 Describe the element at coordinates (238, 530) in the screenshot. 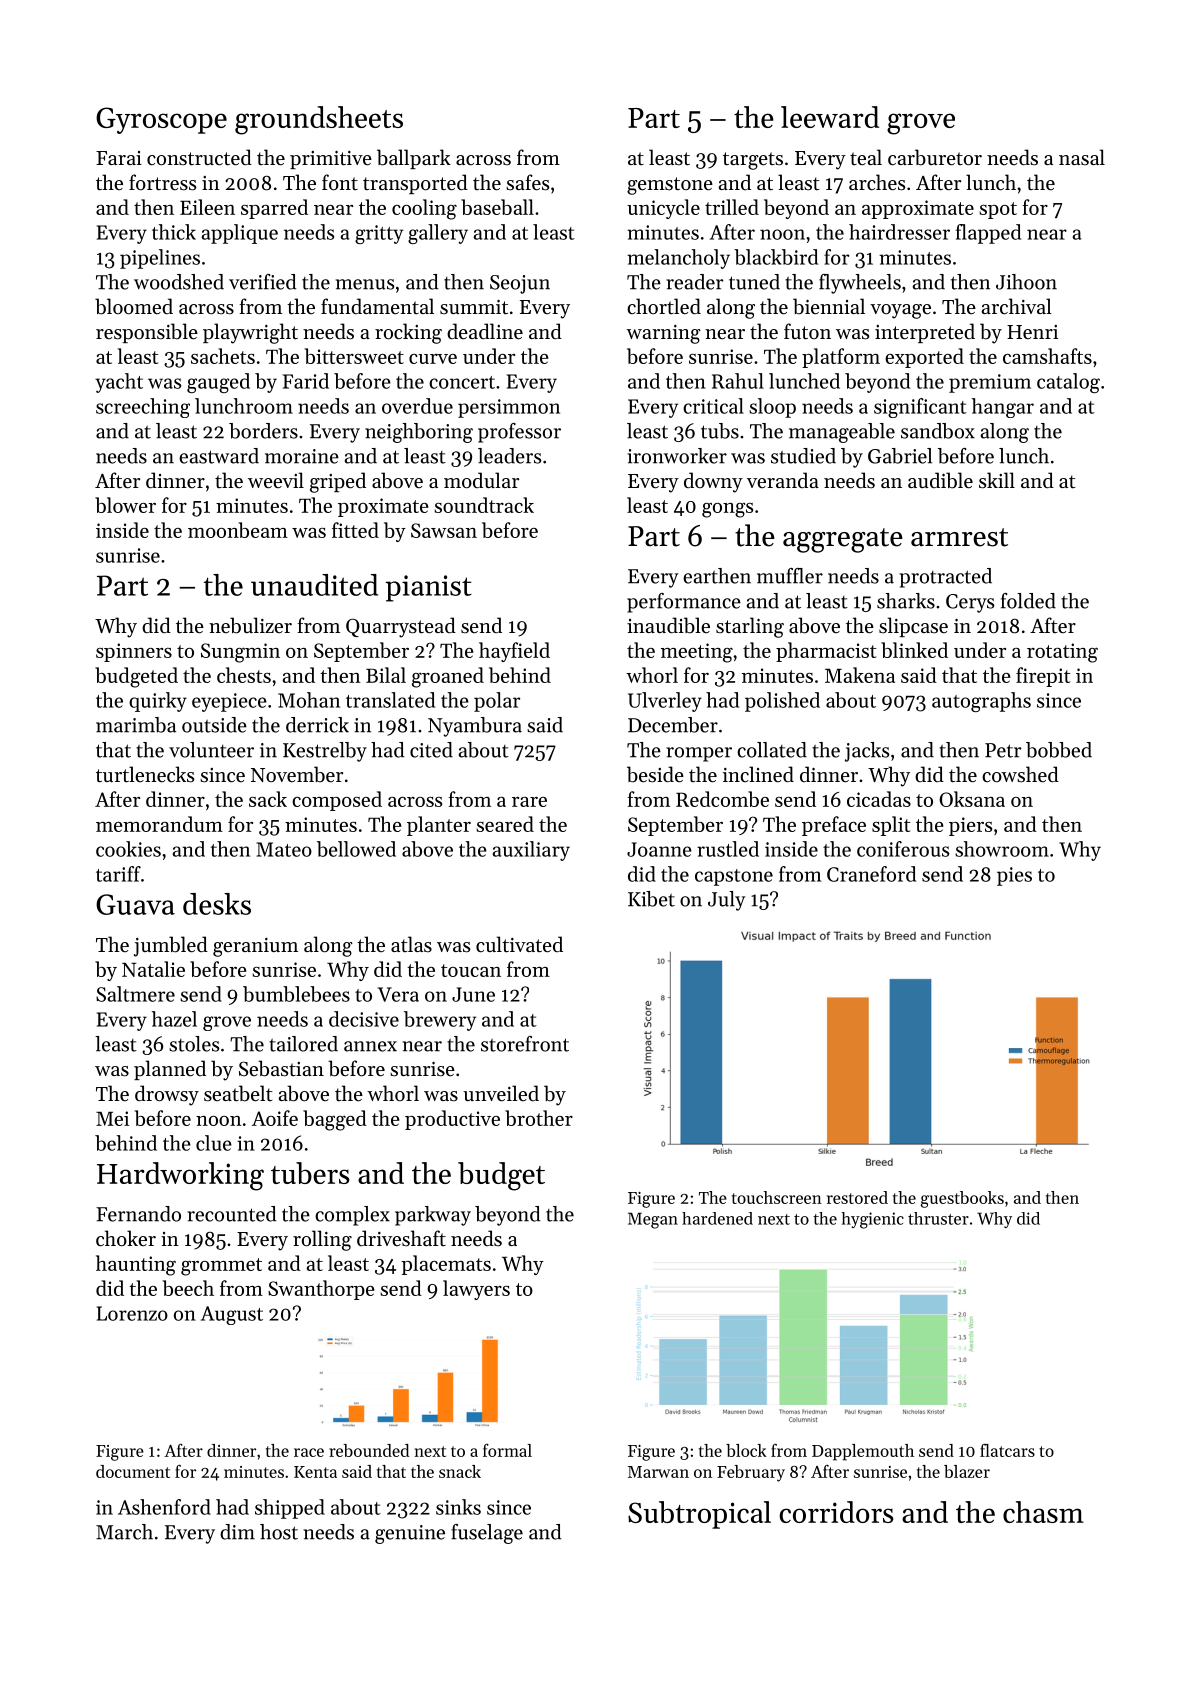

I see `moonbeam` at that location.
